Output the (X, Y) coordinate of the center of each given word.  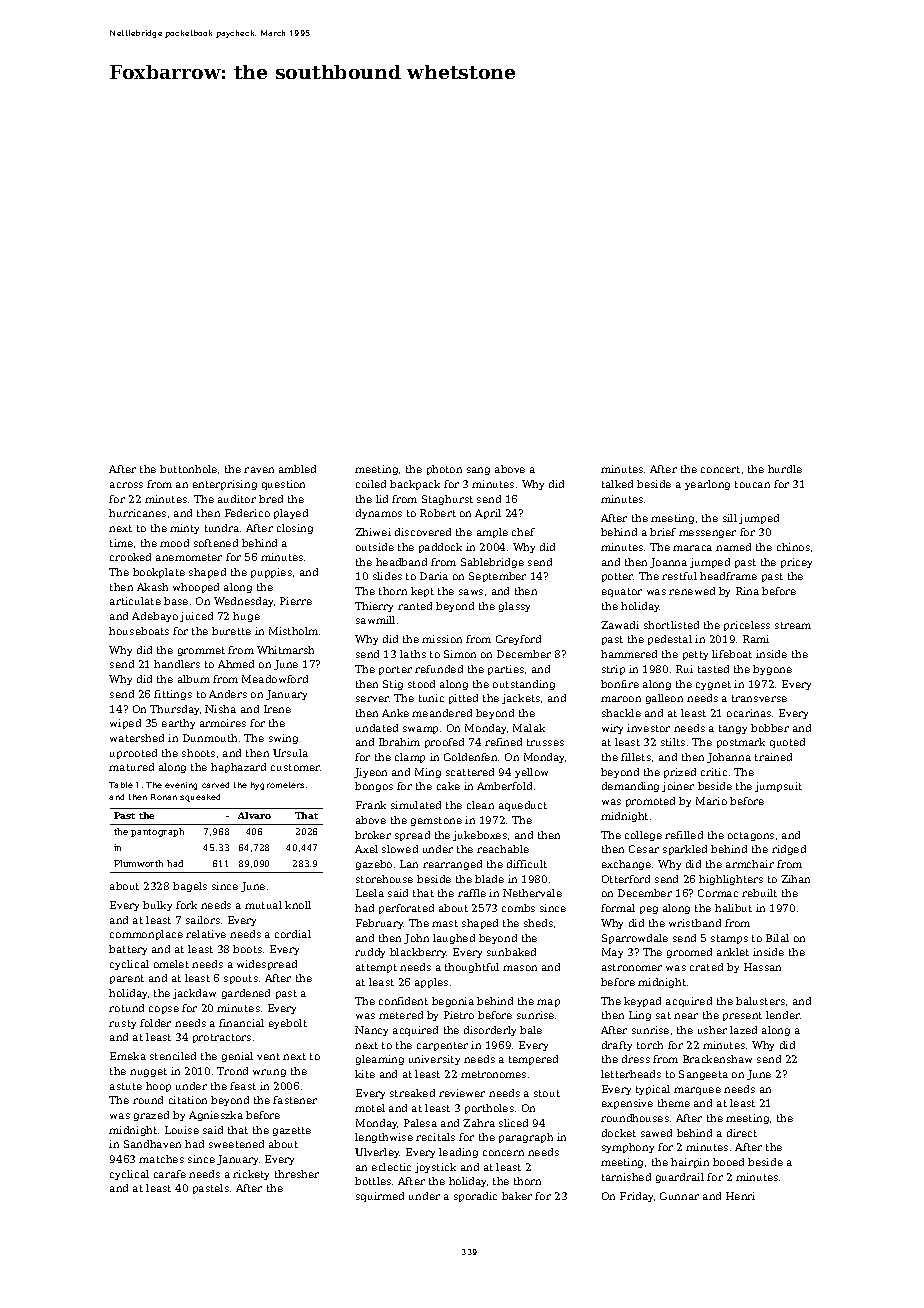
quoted (787, 743)
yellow (531, 773)
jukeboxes (480, 836)
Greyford (518, 640)
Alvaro (254, 815)
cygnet (713, 685)
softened (216, 543)
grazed (151, 1116)
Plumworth (138, 863)
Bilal (777, 938)
